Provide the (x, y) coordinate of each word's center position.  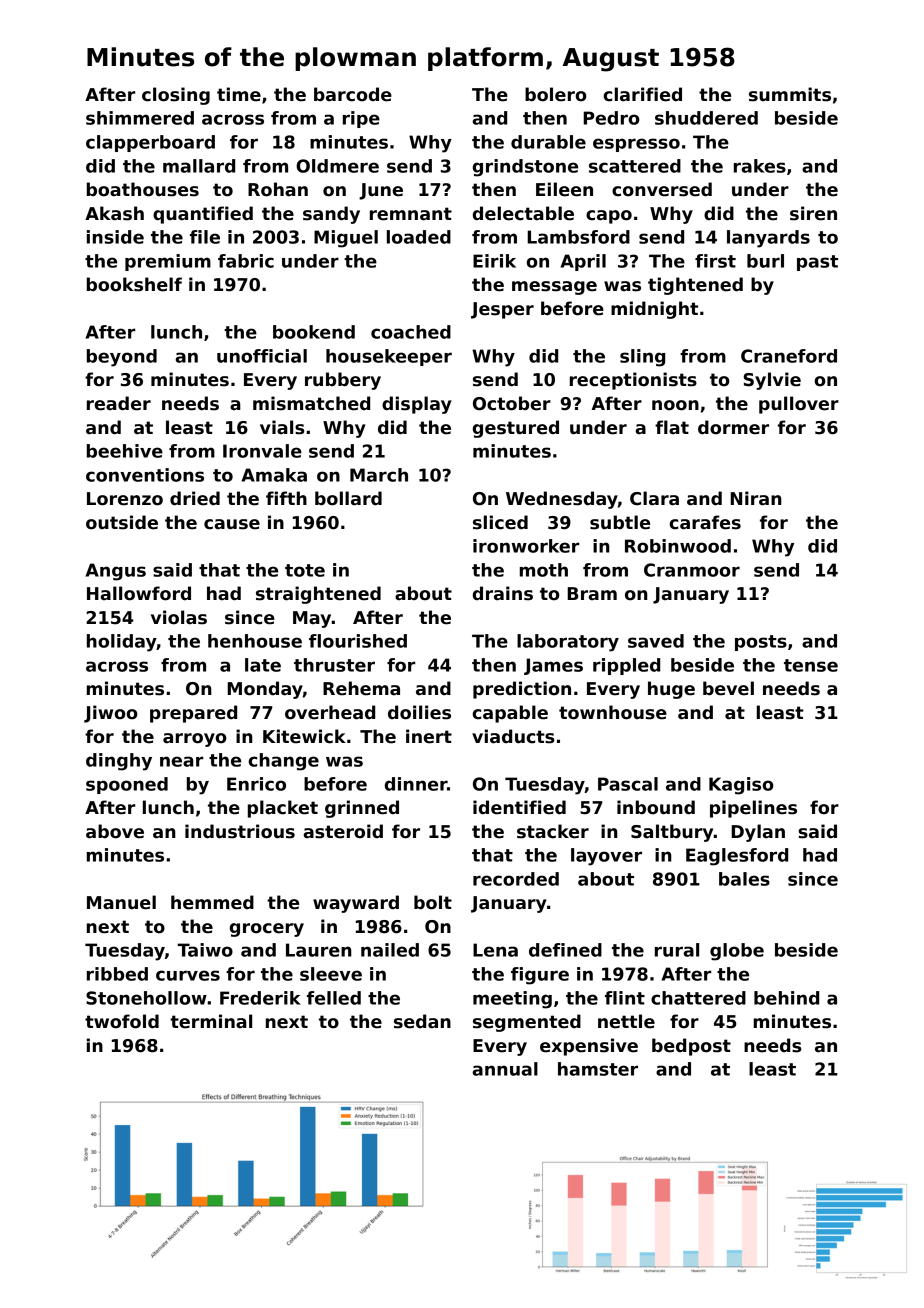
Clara (654, 498)
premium (168, 262)
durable (548, 142)
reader (119, 403)
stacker (553, 831)
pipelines (753, 809)
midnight (654, 310)
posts (761, 643)
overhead (330, 712)
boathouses (143, 189)
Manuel (121, 902)
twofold (122, 1021)
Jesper (502, 310)
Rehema (361, 688)
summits (790, 94)
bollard (348, 498)
